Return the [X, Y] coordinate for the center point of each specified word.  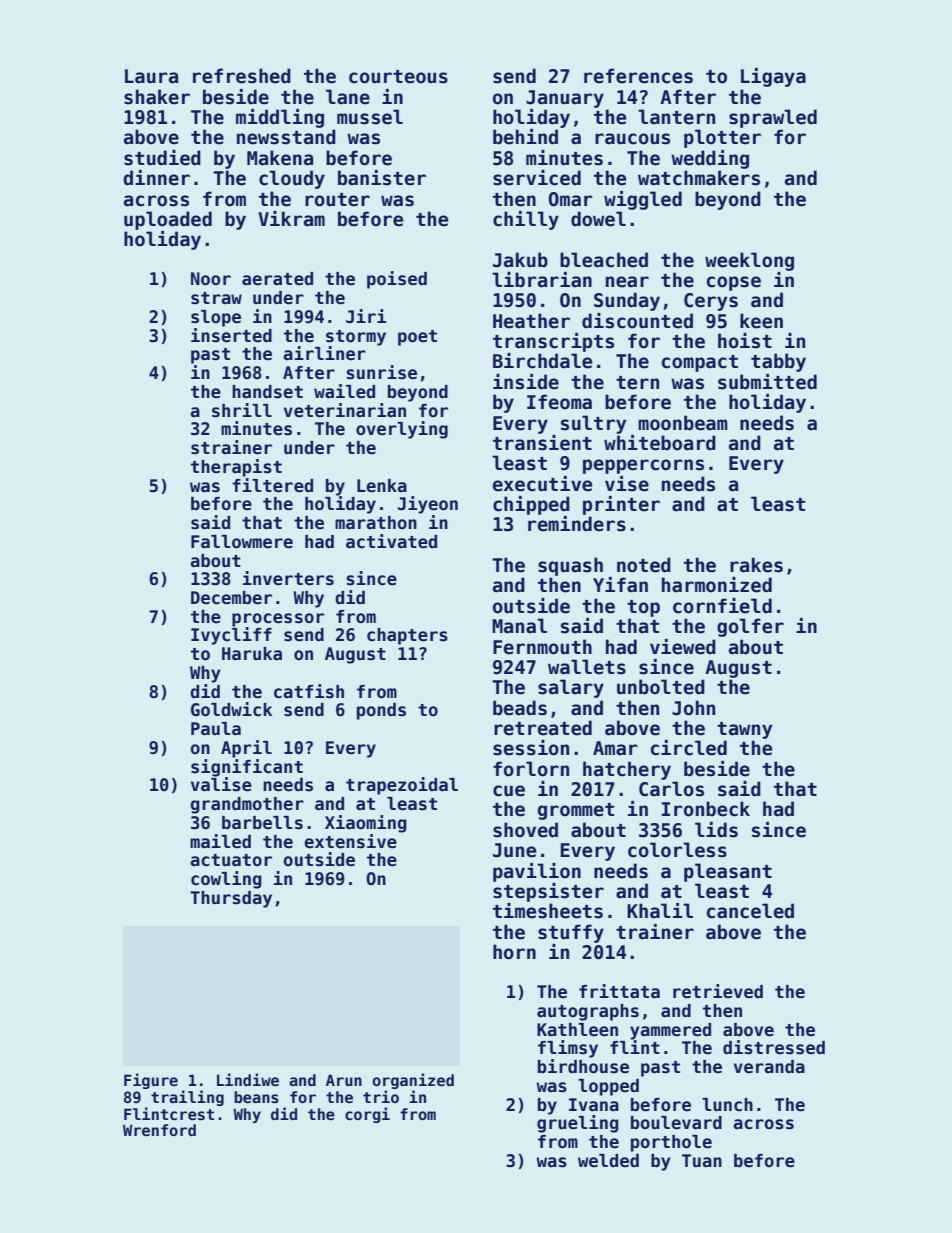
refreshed [242, 76]
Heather [531, 321]
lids [716, 830]
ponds [381, 711]
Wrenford [159, 1130]
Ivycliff [231, 636]
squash [570, 566]
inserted [231, 335]
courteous [398, 77]
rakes [756, 565]
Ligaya [773, 77]
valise [221, 784]
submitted [767, 382]
